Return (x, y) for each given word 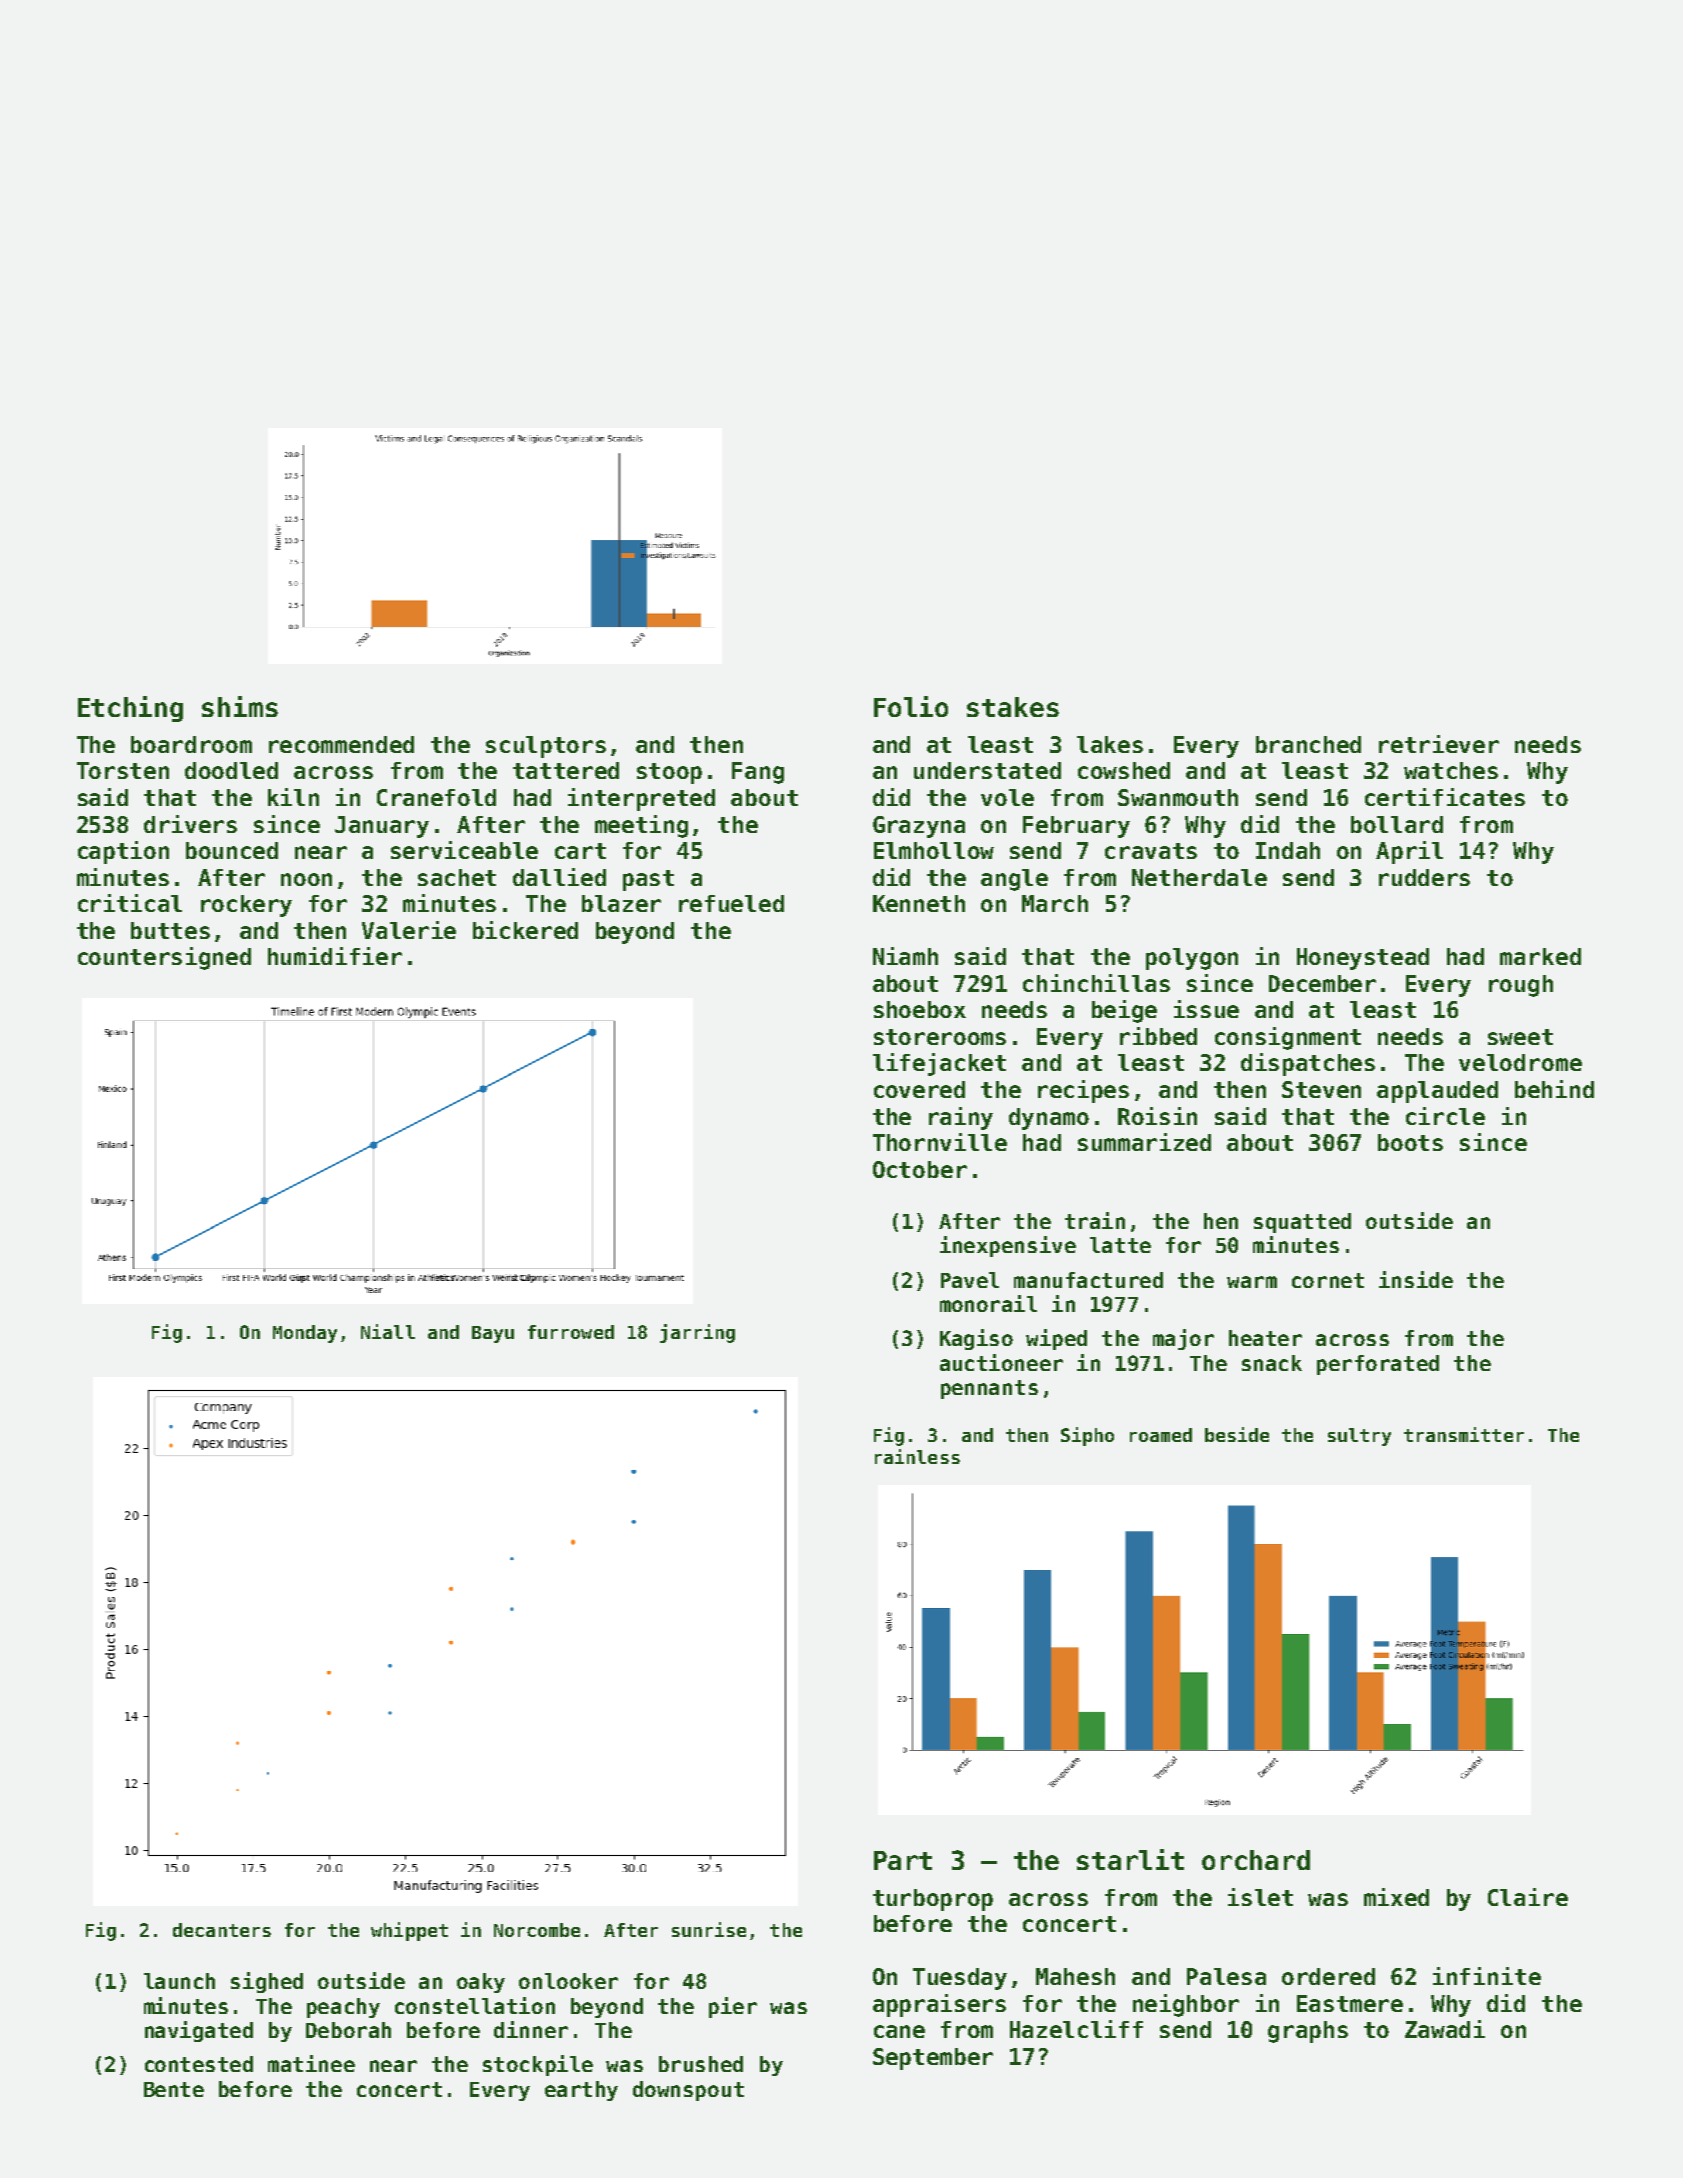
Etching (130, 709)
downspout (688, 2091)
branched (1308, 744)
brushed (701, 2064)
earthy (581, 2091)
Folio (911, 706)
